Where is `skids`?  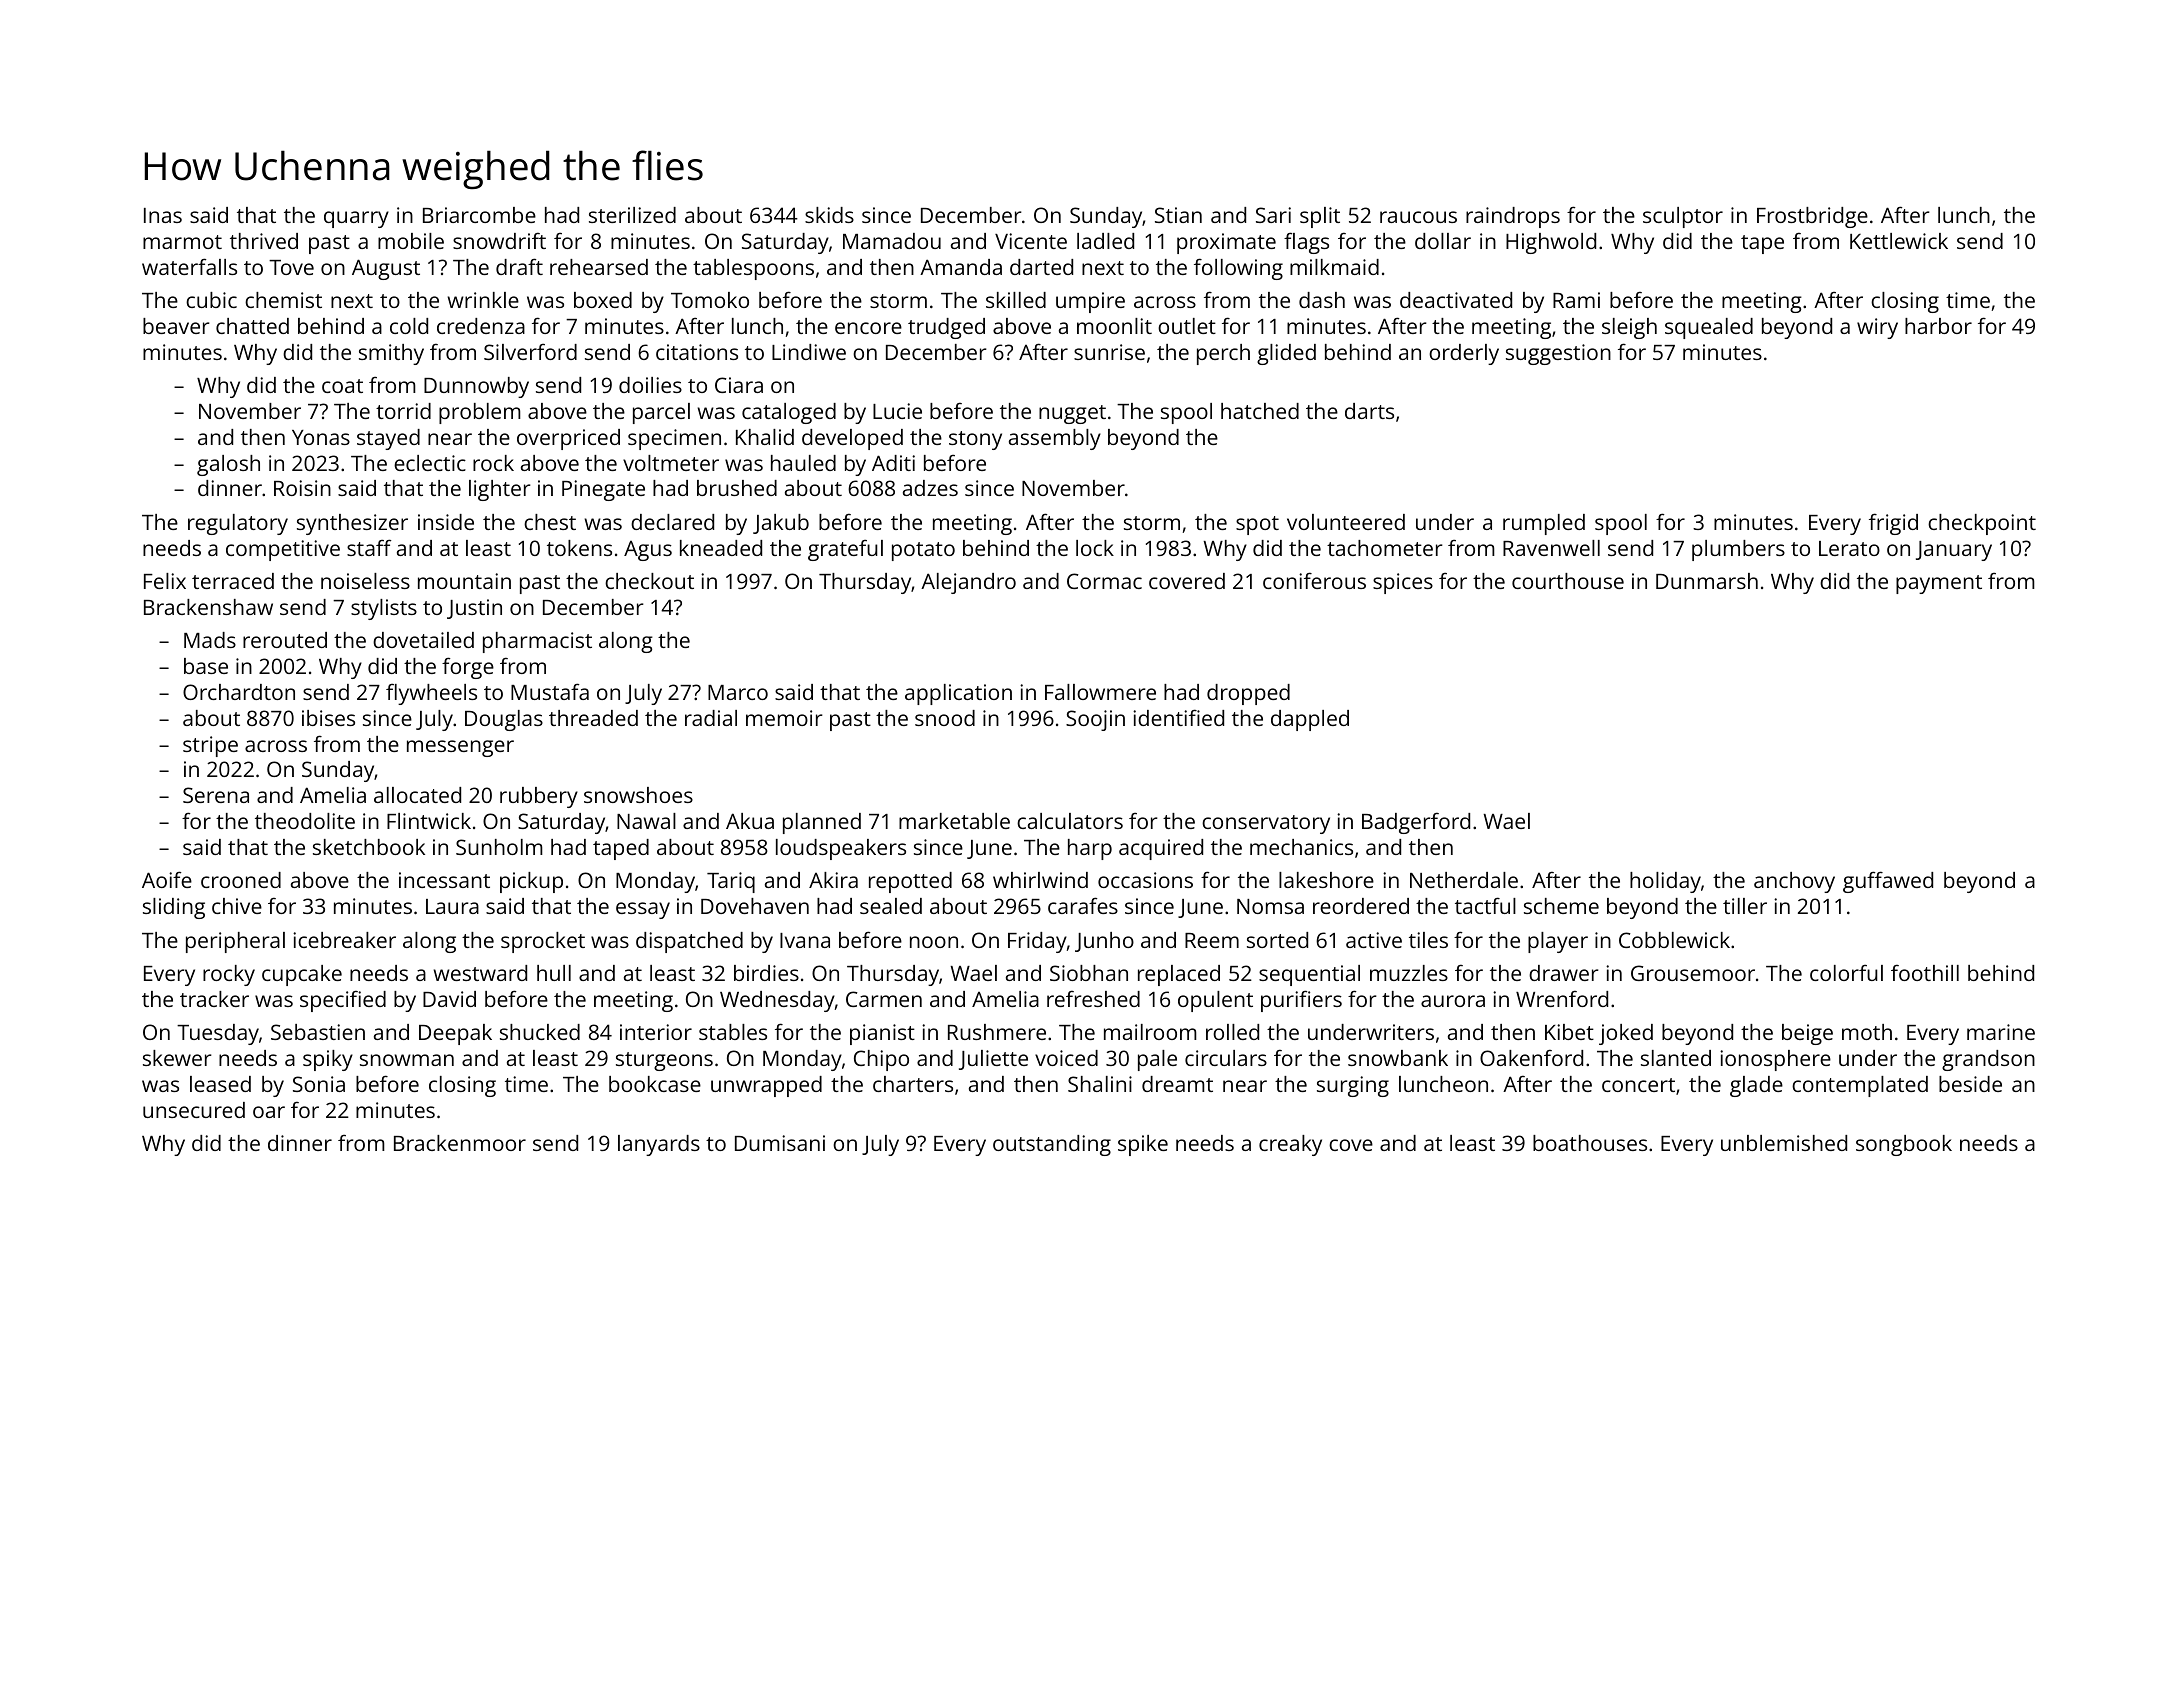 skids is located at coordinates (829, 215).
